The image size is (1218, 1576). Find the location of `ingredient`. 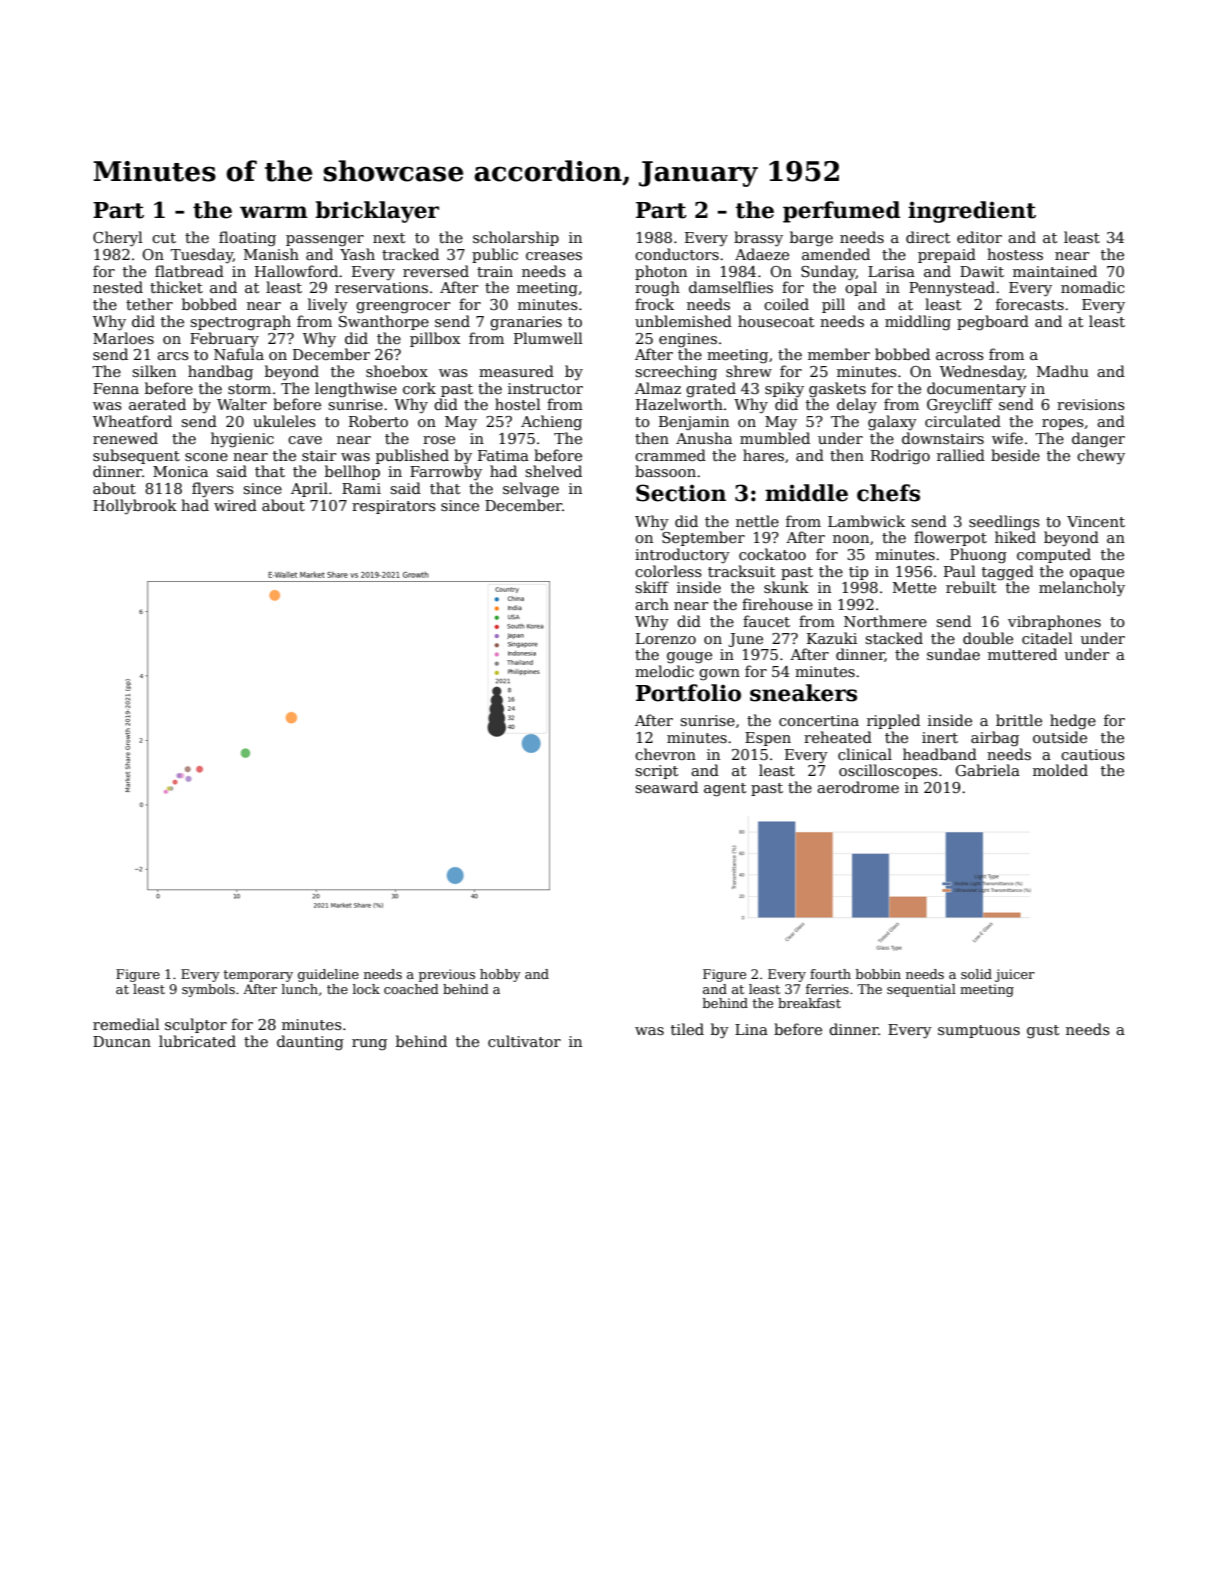

ingredient is located at coordinates (972, 212).
